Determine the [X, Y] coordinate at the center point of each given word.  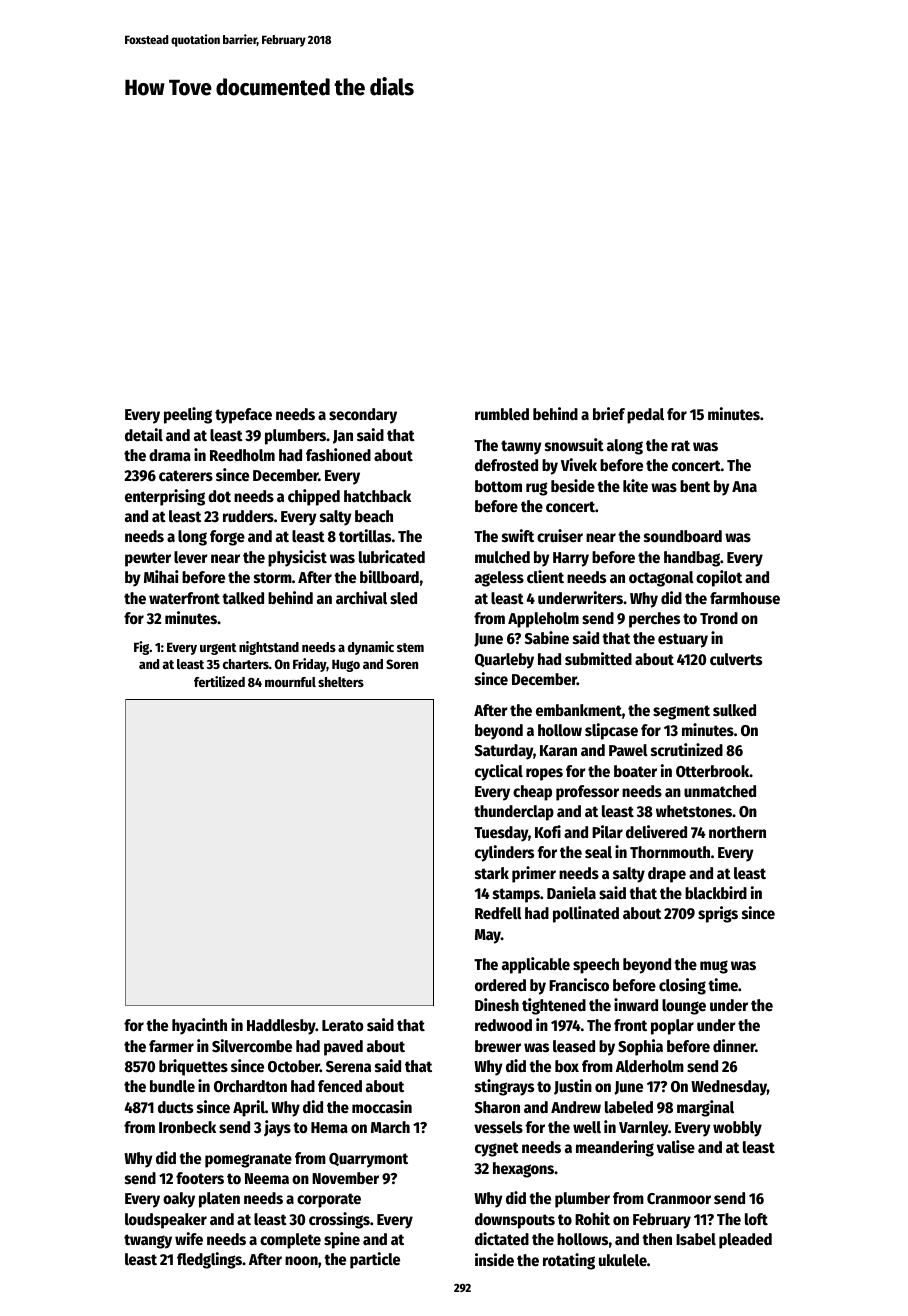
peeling [188, 415]
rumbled [502, 414]
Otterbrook [713, 771]
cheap [532, 793]
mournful [290, 682]
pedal [645, 416]
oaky [179, 1200]
